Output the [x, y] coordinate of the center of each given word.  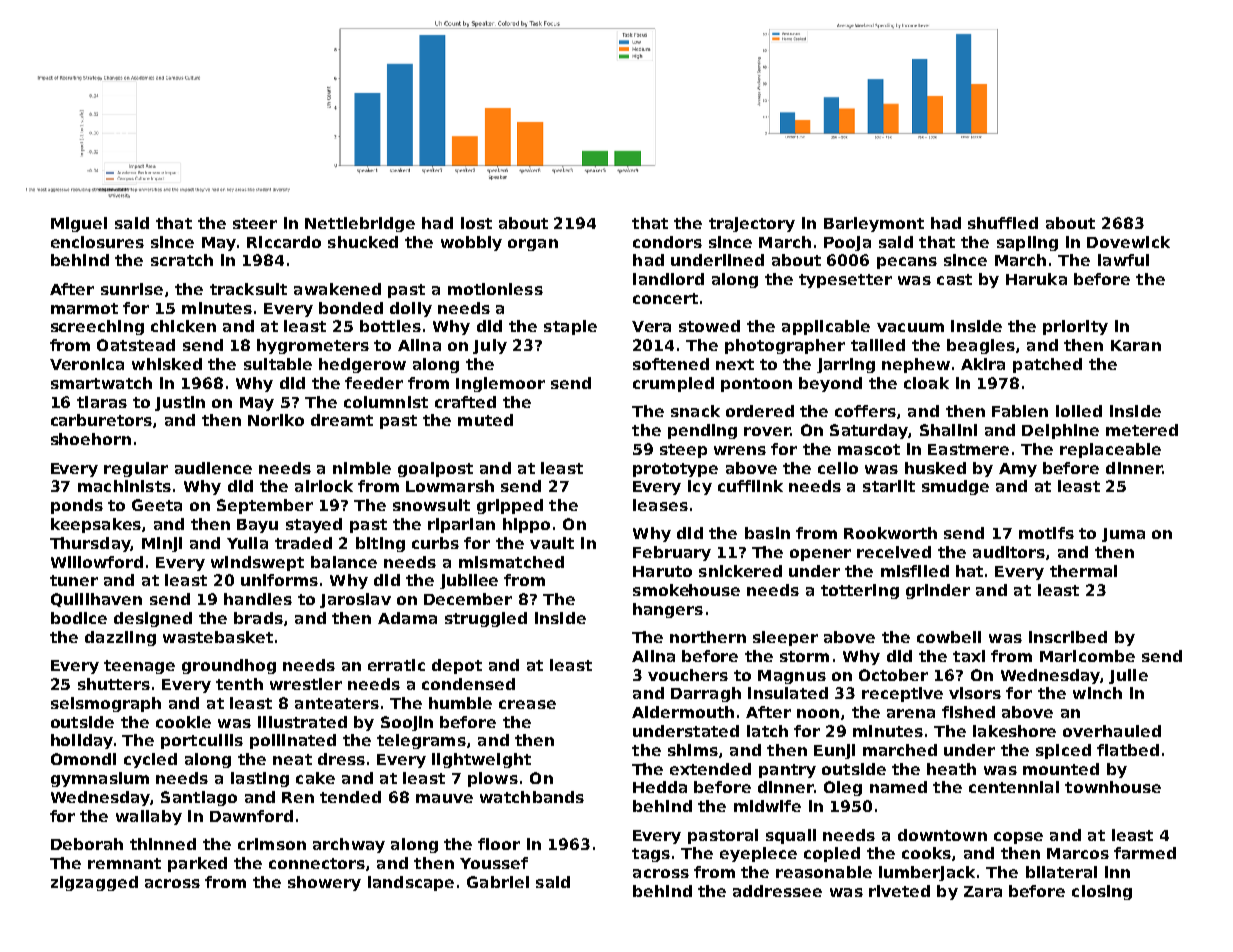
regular [136, 469]
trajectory [752, 224]
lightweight [481, 760]
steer [255, 223]
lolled [1079, 411]
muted [485, 420]
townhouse [1113, 787]
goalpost [435, 469]
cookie [183, 722]
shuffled [1003, 223]
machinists [124, 486]
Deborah [87, 844]
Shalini [948, 430]
